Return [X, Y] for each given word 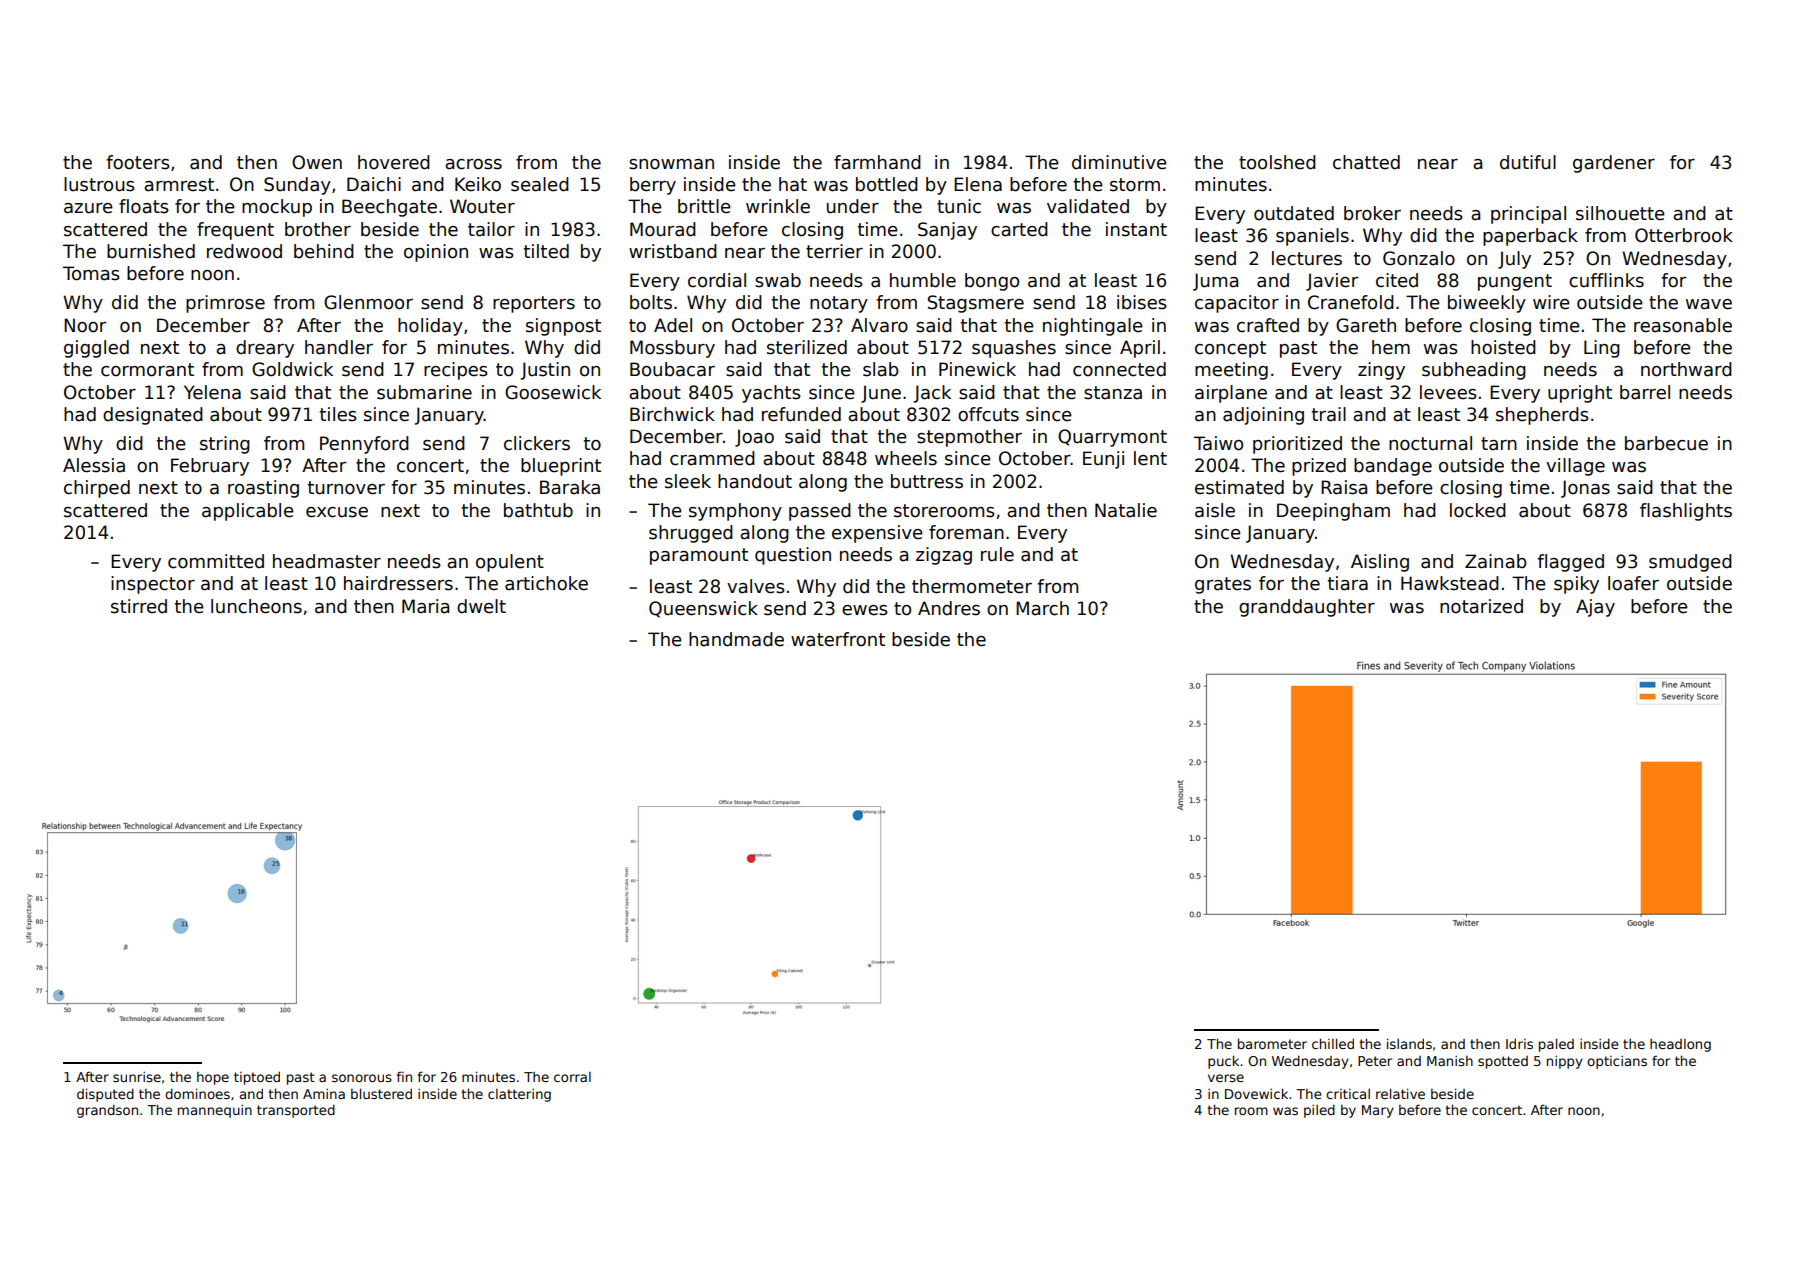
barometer [1272, 1043]
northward [1686, 369]
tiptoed [257, 1078]
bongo [992, 282]
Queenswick [703, 609]
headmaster [327, 561]
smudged [1690, 563]
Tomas [91, 273]
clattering [519, 1095]
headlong [1680, 1045]
